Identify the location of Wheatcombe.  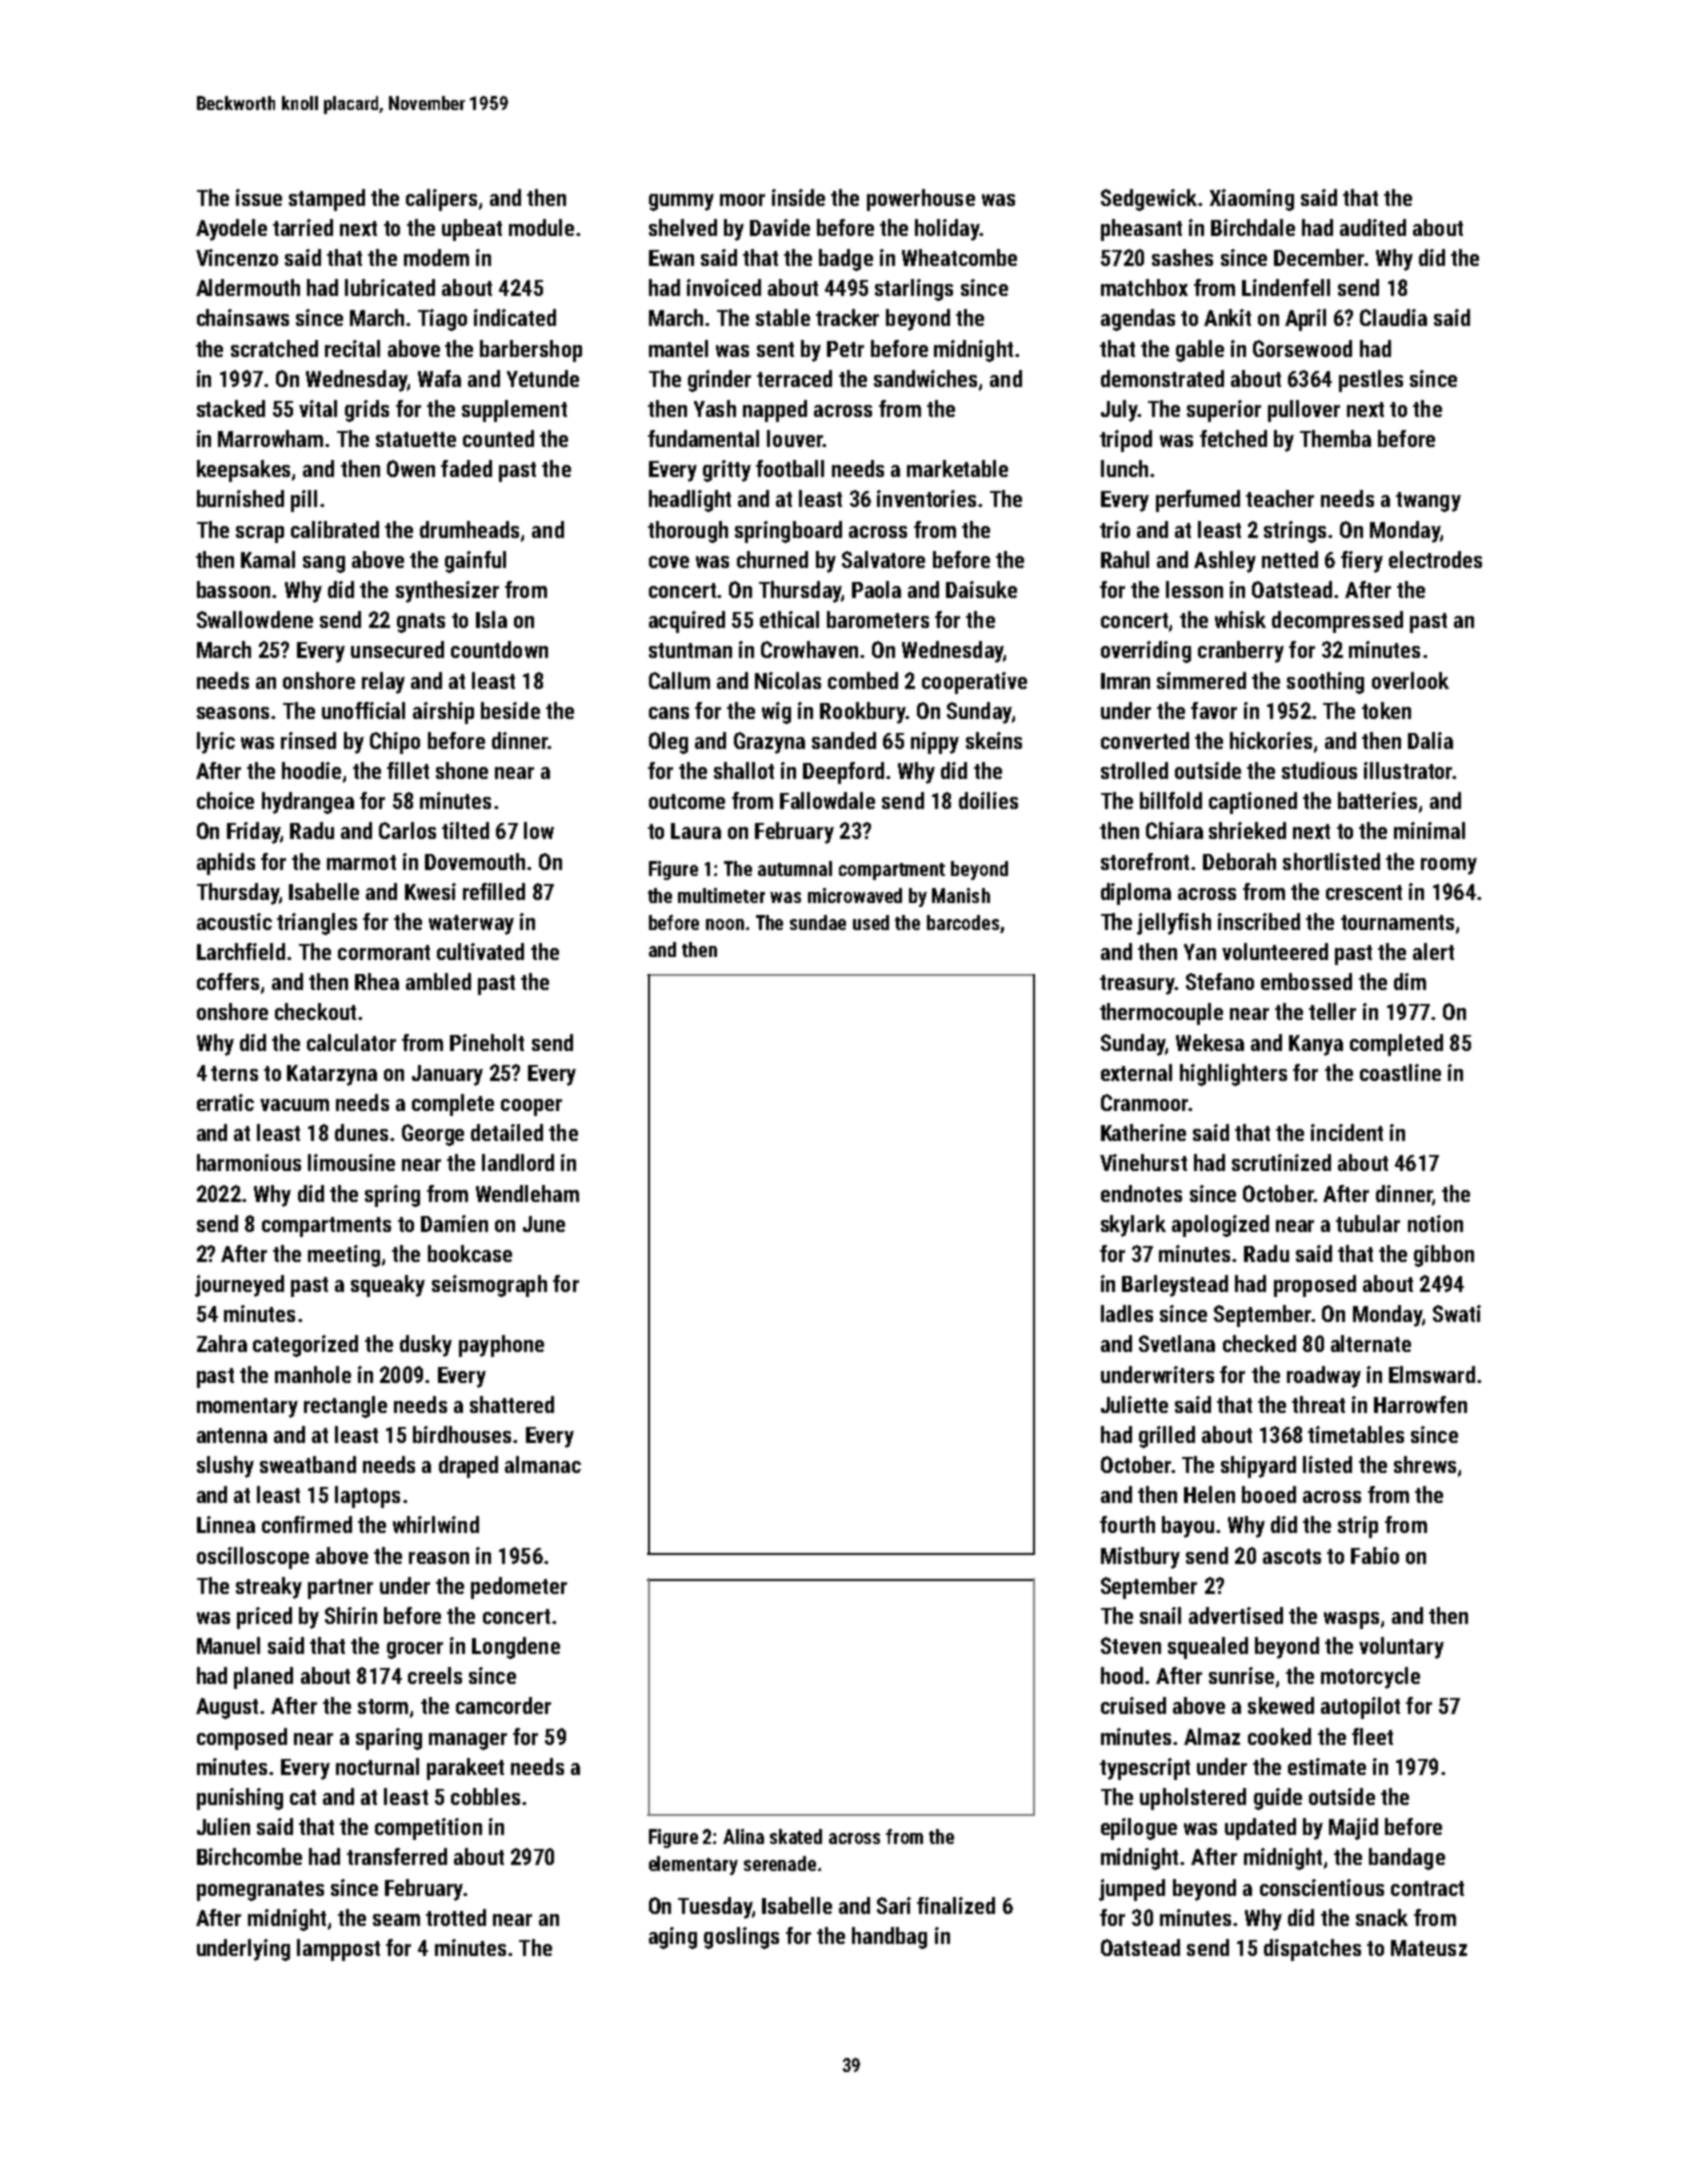
(959, 257).
